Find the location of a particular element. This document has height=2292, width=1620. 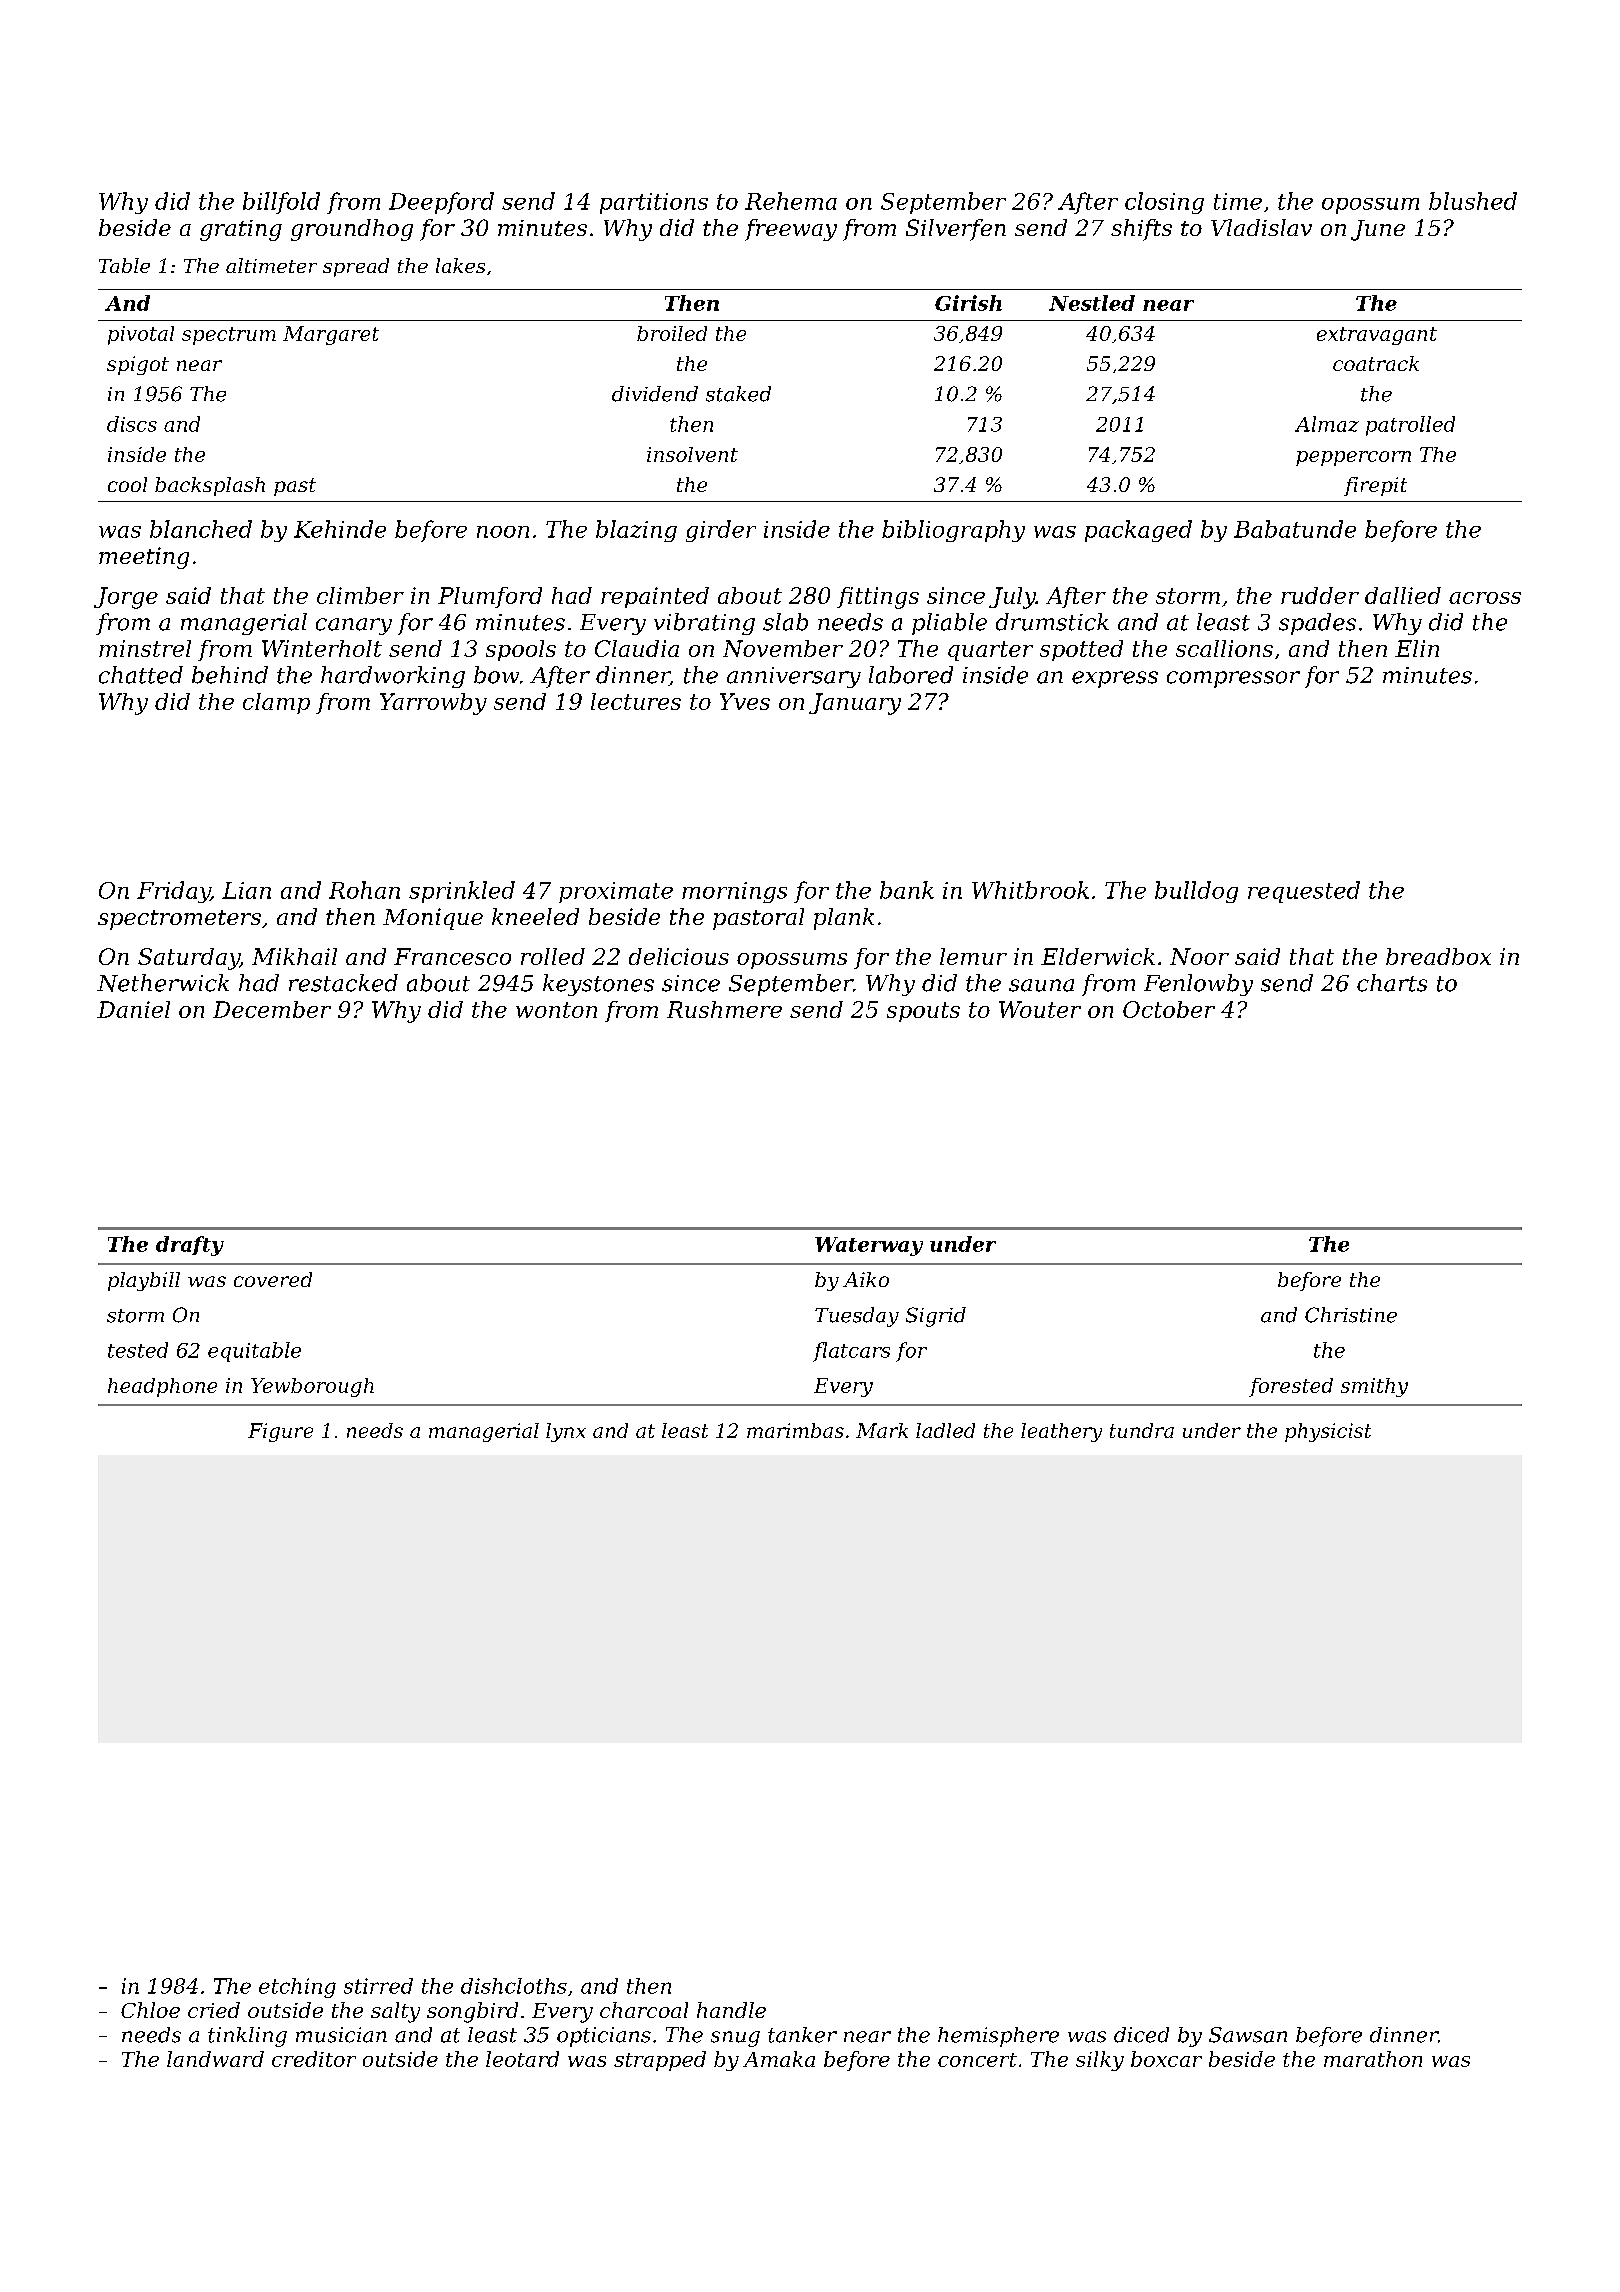

Mark is located at coordinates (882, 1430).
